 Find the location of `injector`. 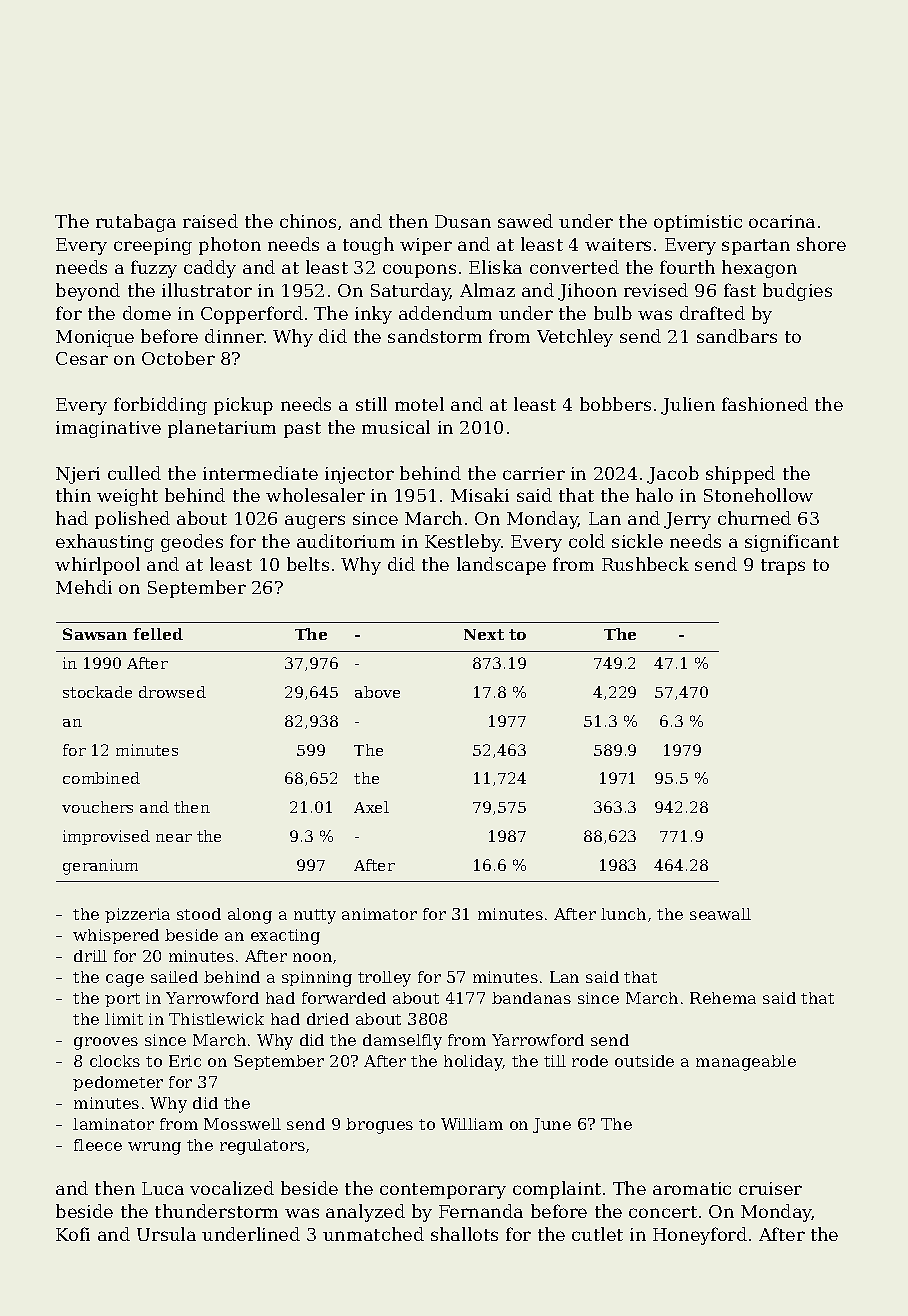

injector is located at coordinates (359, 475).
